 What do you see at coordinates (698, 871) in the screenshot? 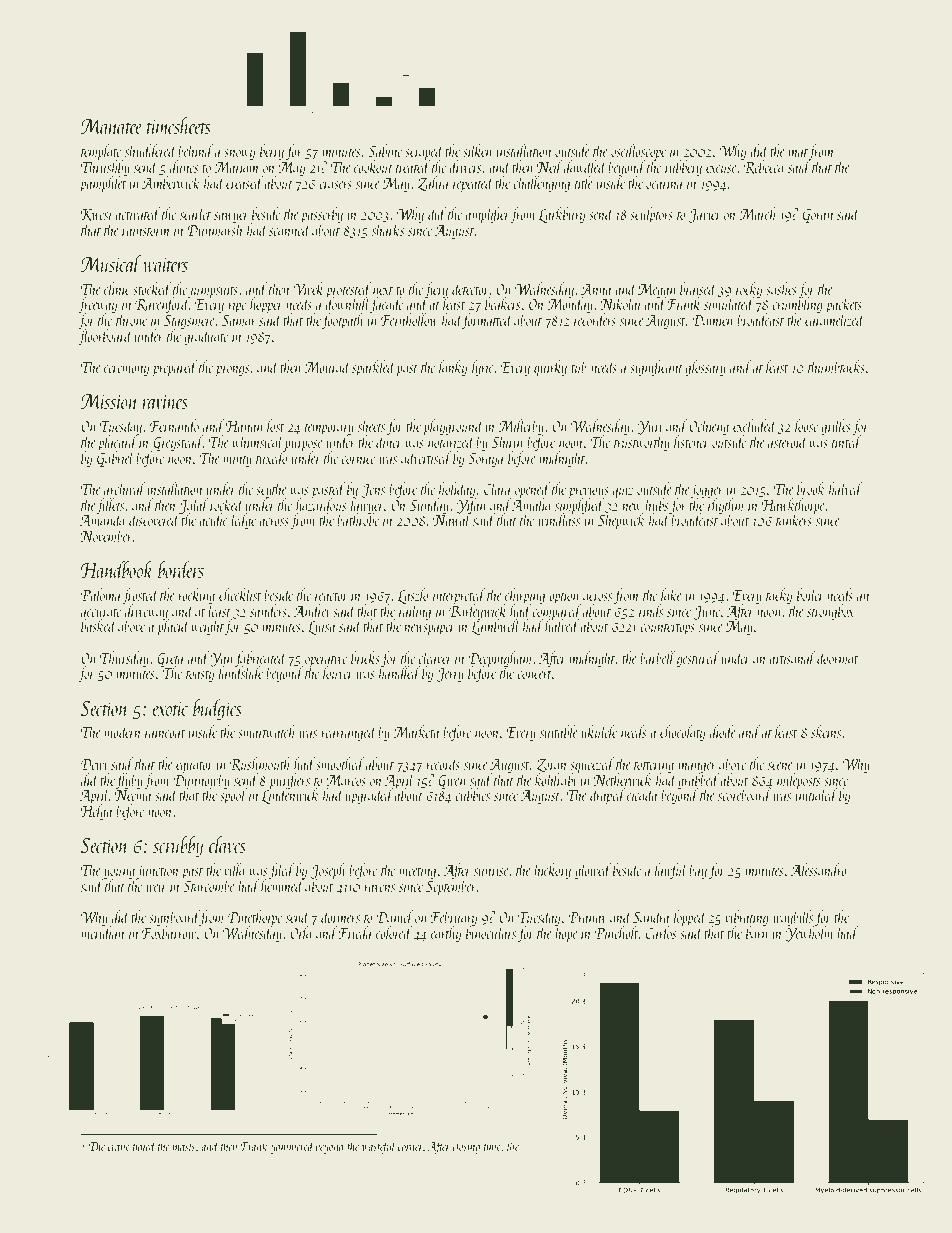
I see `bay` at bounding box center [698, 871].
